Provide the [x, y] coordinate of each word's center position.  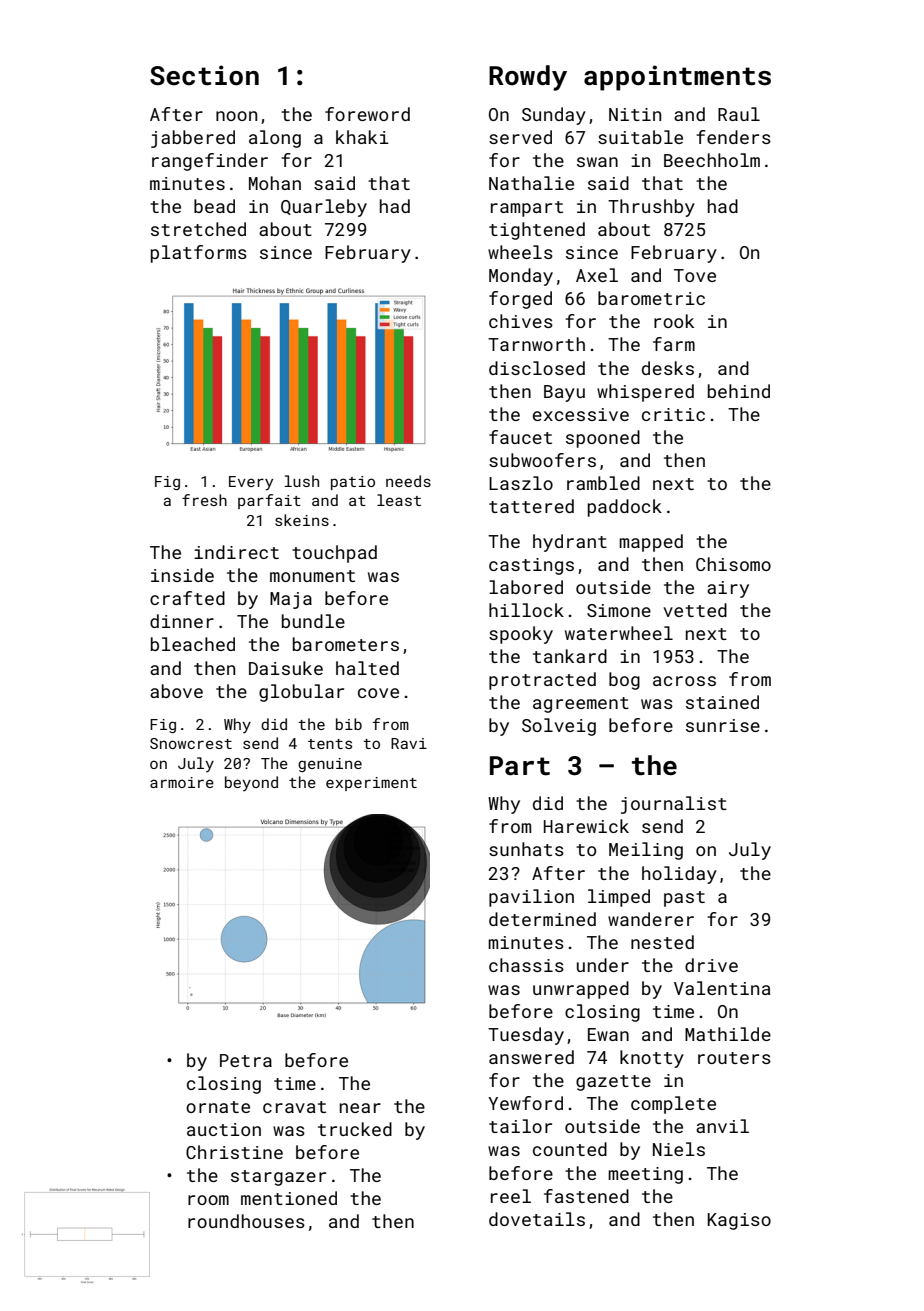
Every [251, 483]
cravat [294, 1107]
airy [728, 589]
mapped [651, 543]
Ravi [409, 743]
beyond [251, 783]
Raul [739, 114]
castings [531, 566]
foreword [367, 114]
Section [204, 75]
